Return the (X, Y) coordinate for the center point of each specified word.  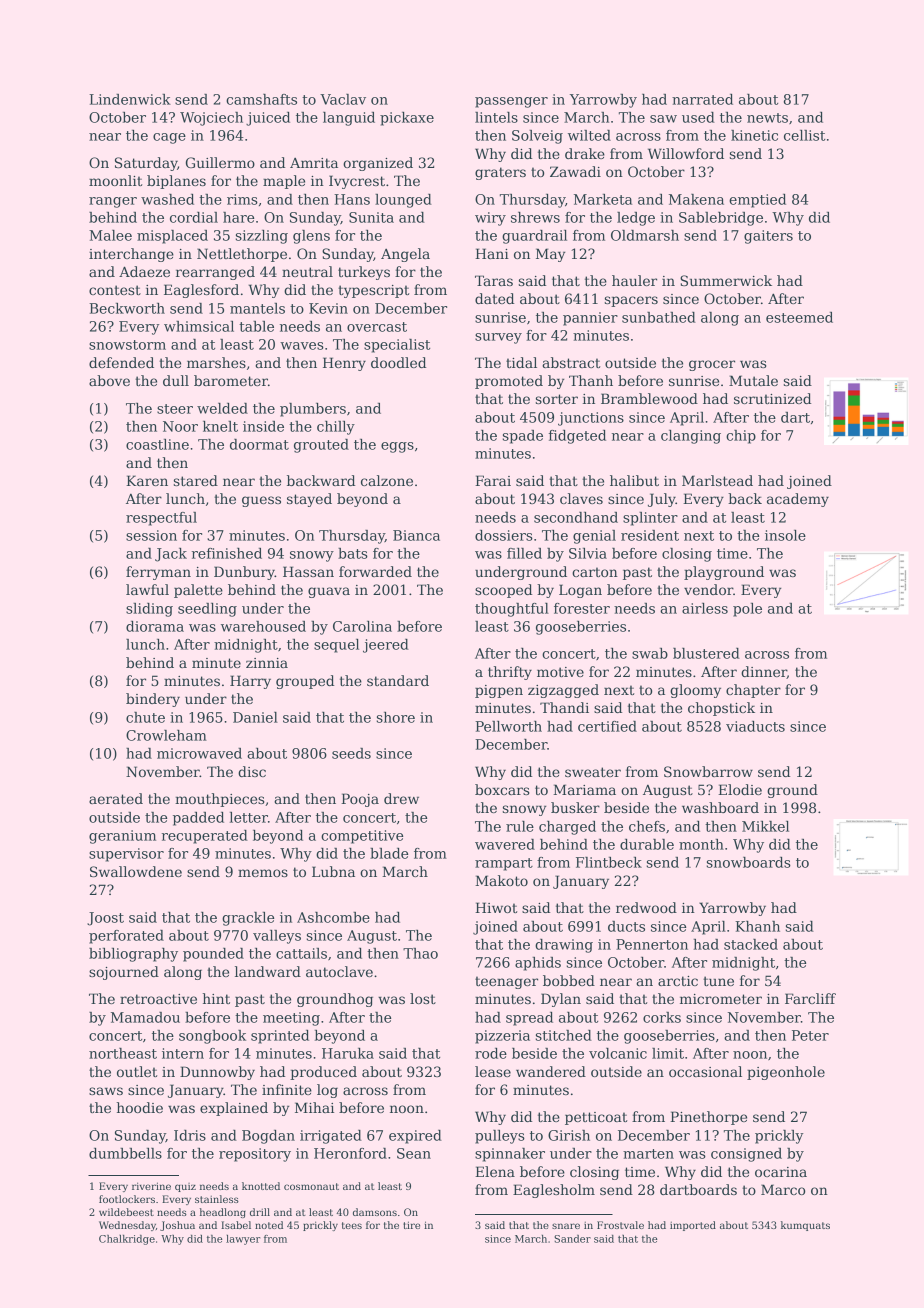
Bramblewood (649, 398)
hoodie (140, 1107)
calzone (387, 480)
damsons (375, 1212)
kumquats (805, 1226)
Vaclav (343, 99)
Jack (171, 555)
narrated (702, 99)
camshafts (261, 99)
